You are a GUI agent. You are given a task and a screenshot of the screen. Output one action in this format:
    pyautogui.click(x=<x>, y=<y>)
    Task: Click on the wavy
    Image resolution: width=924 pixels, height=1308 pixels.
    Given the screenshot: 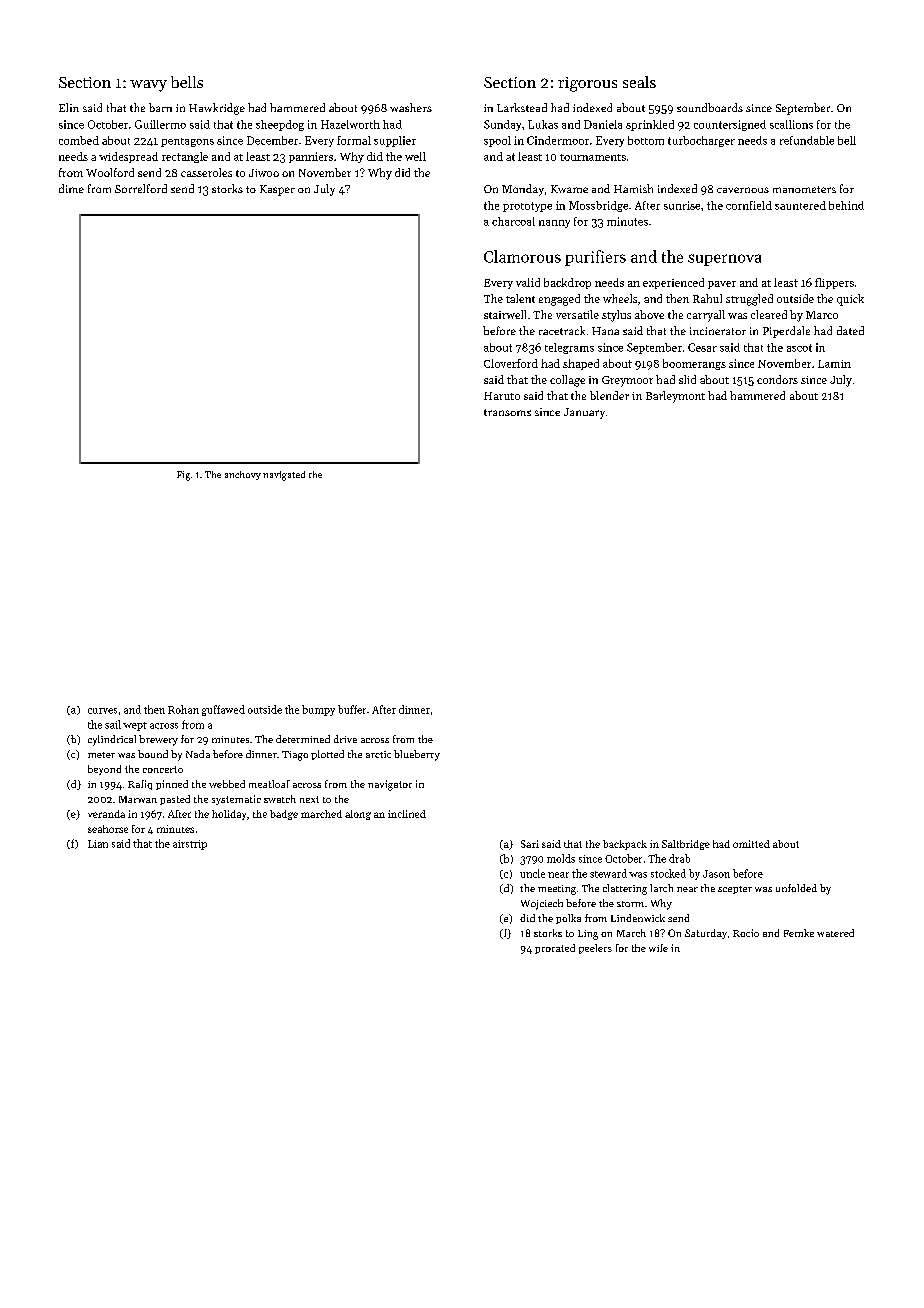 What is the action you would take?
    pyautogui.click(x=148, y=86)
